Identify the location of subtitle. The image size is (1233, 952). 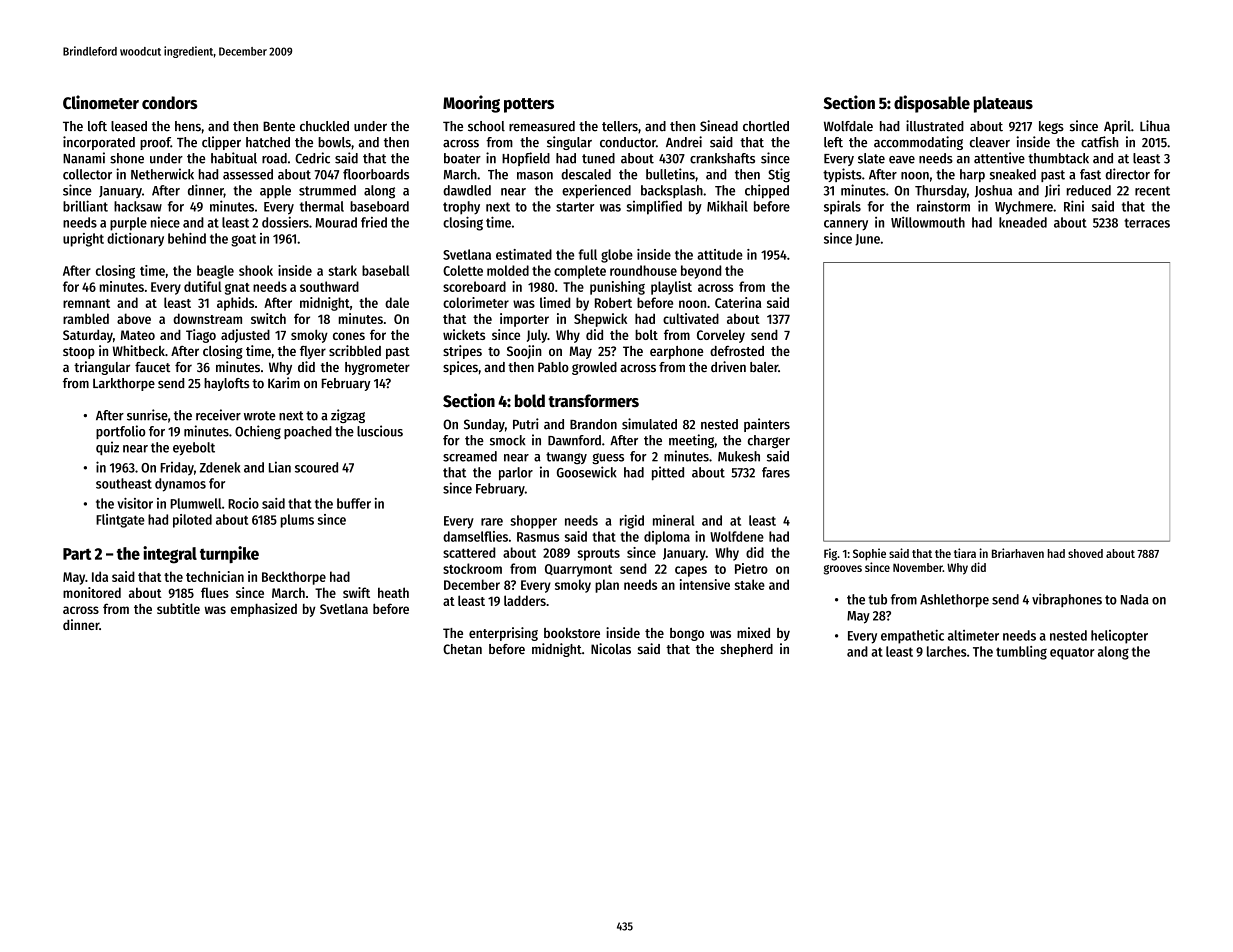
(178, 608).
